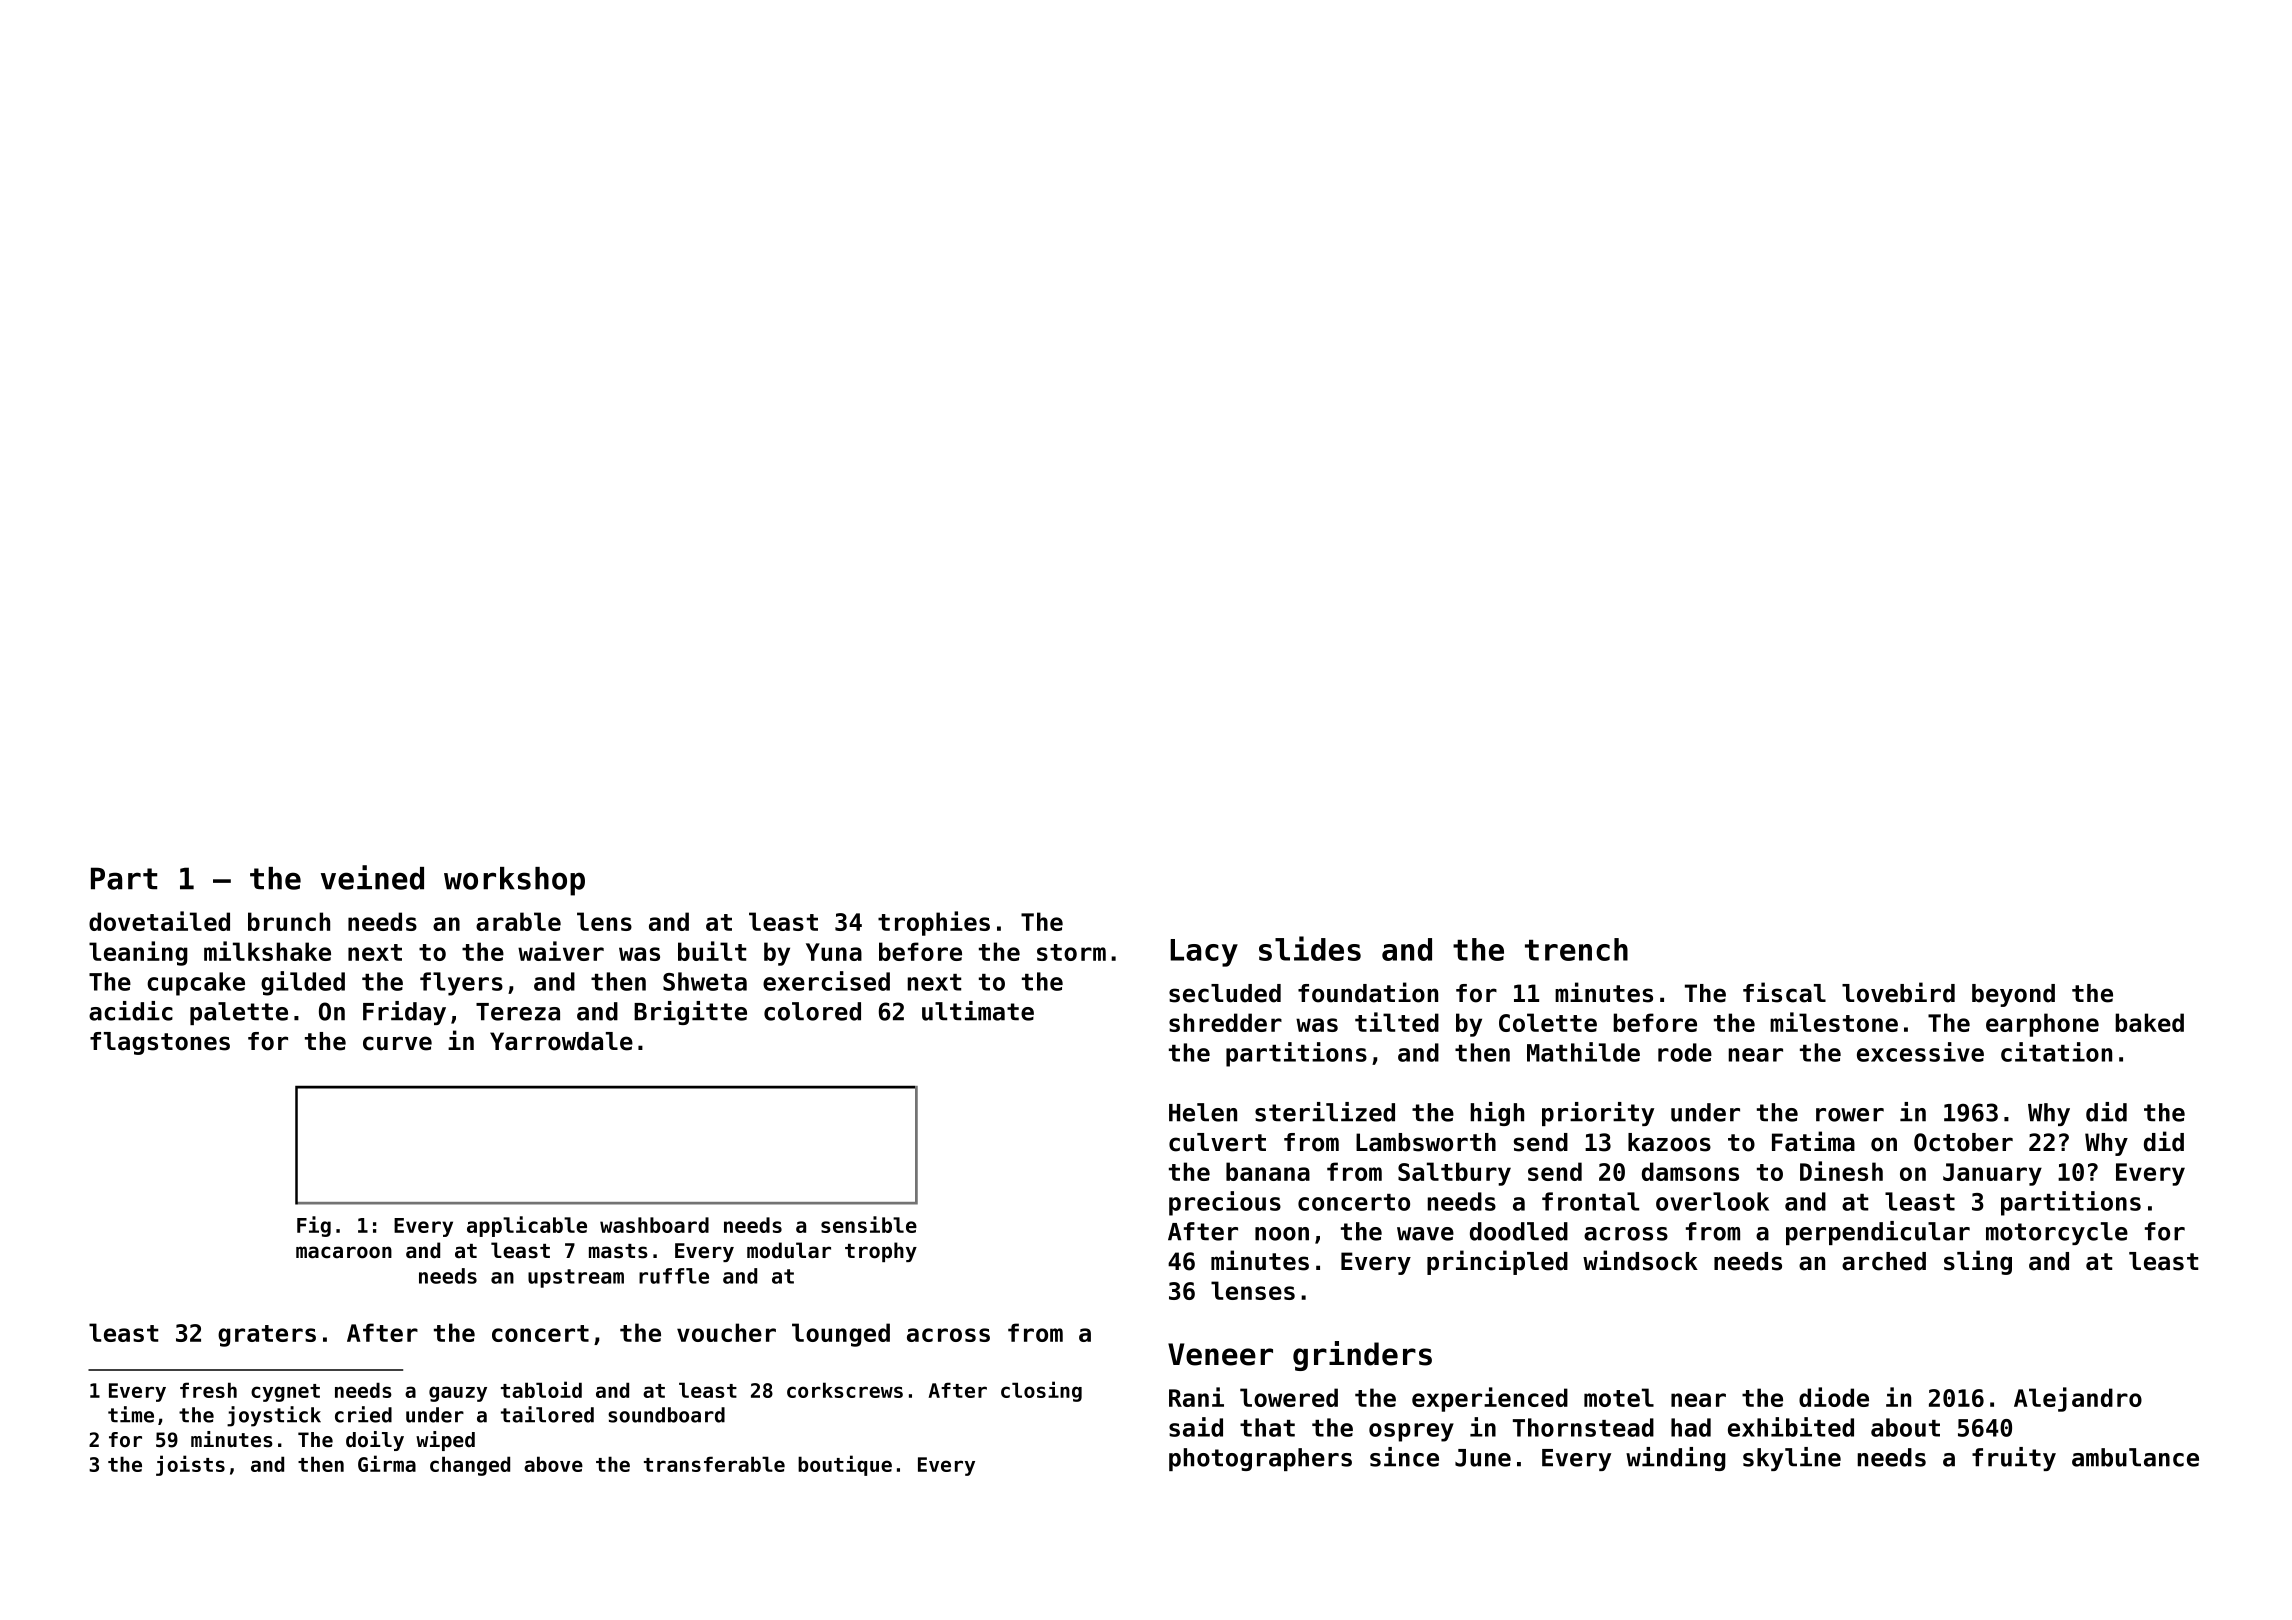 Image resolution: width=2292 pixels, height=1620 pixels. What do you see at coordinates (190, 1465) in the document?
I see `joists` at bounding box center [190, 1465].
